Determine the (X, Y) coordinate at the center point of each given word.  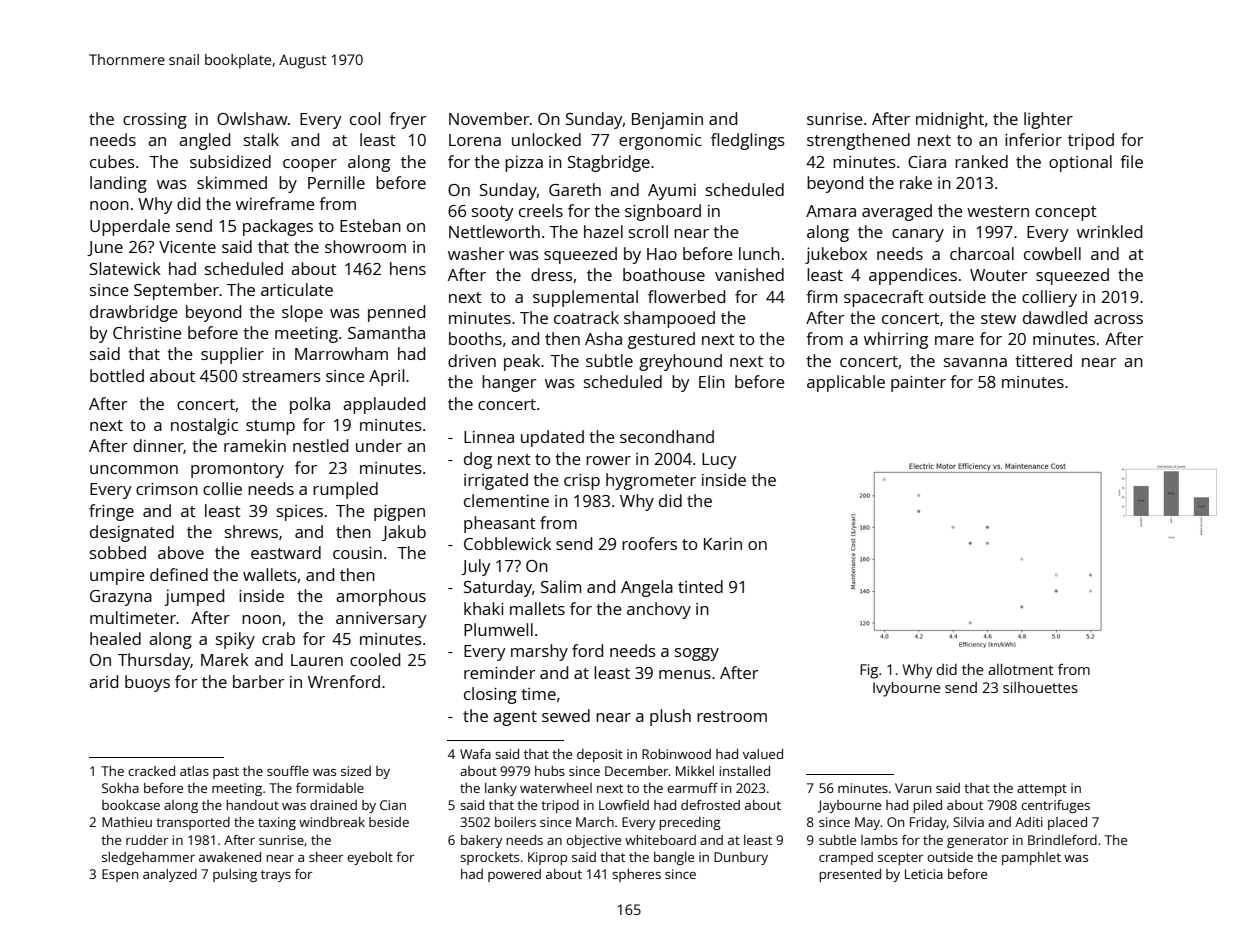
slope (302, 313)
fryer (408, 120)
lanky (501, 789)
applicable (846, 383)
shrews (251, 531)
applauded (384, 405)
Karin (723, 544)
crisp (582, 482)
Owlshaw (252, 118)
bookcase (131, 805)
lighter (1048, 120)
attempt (1042, 790)
